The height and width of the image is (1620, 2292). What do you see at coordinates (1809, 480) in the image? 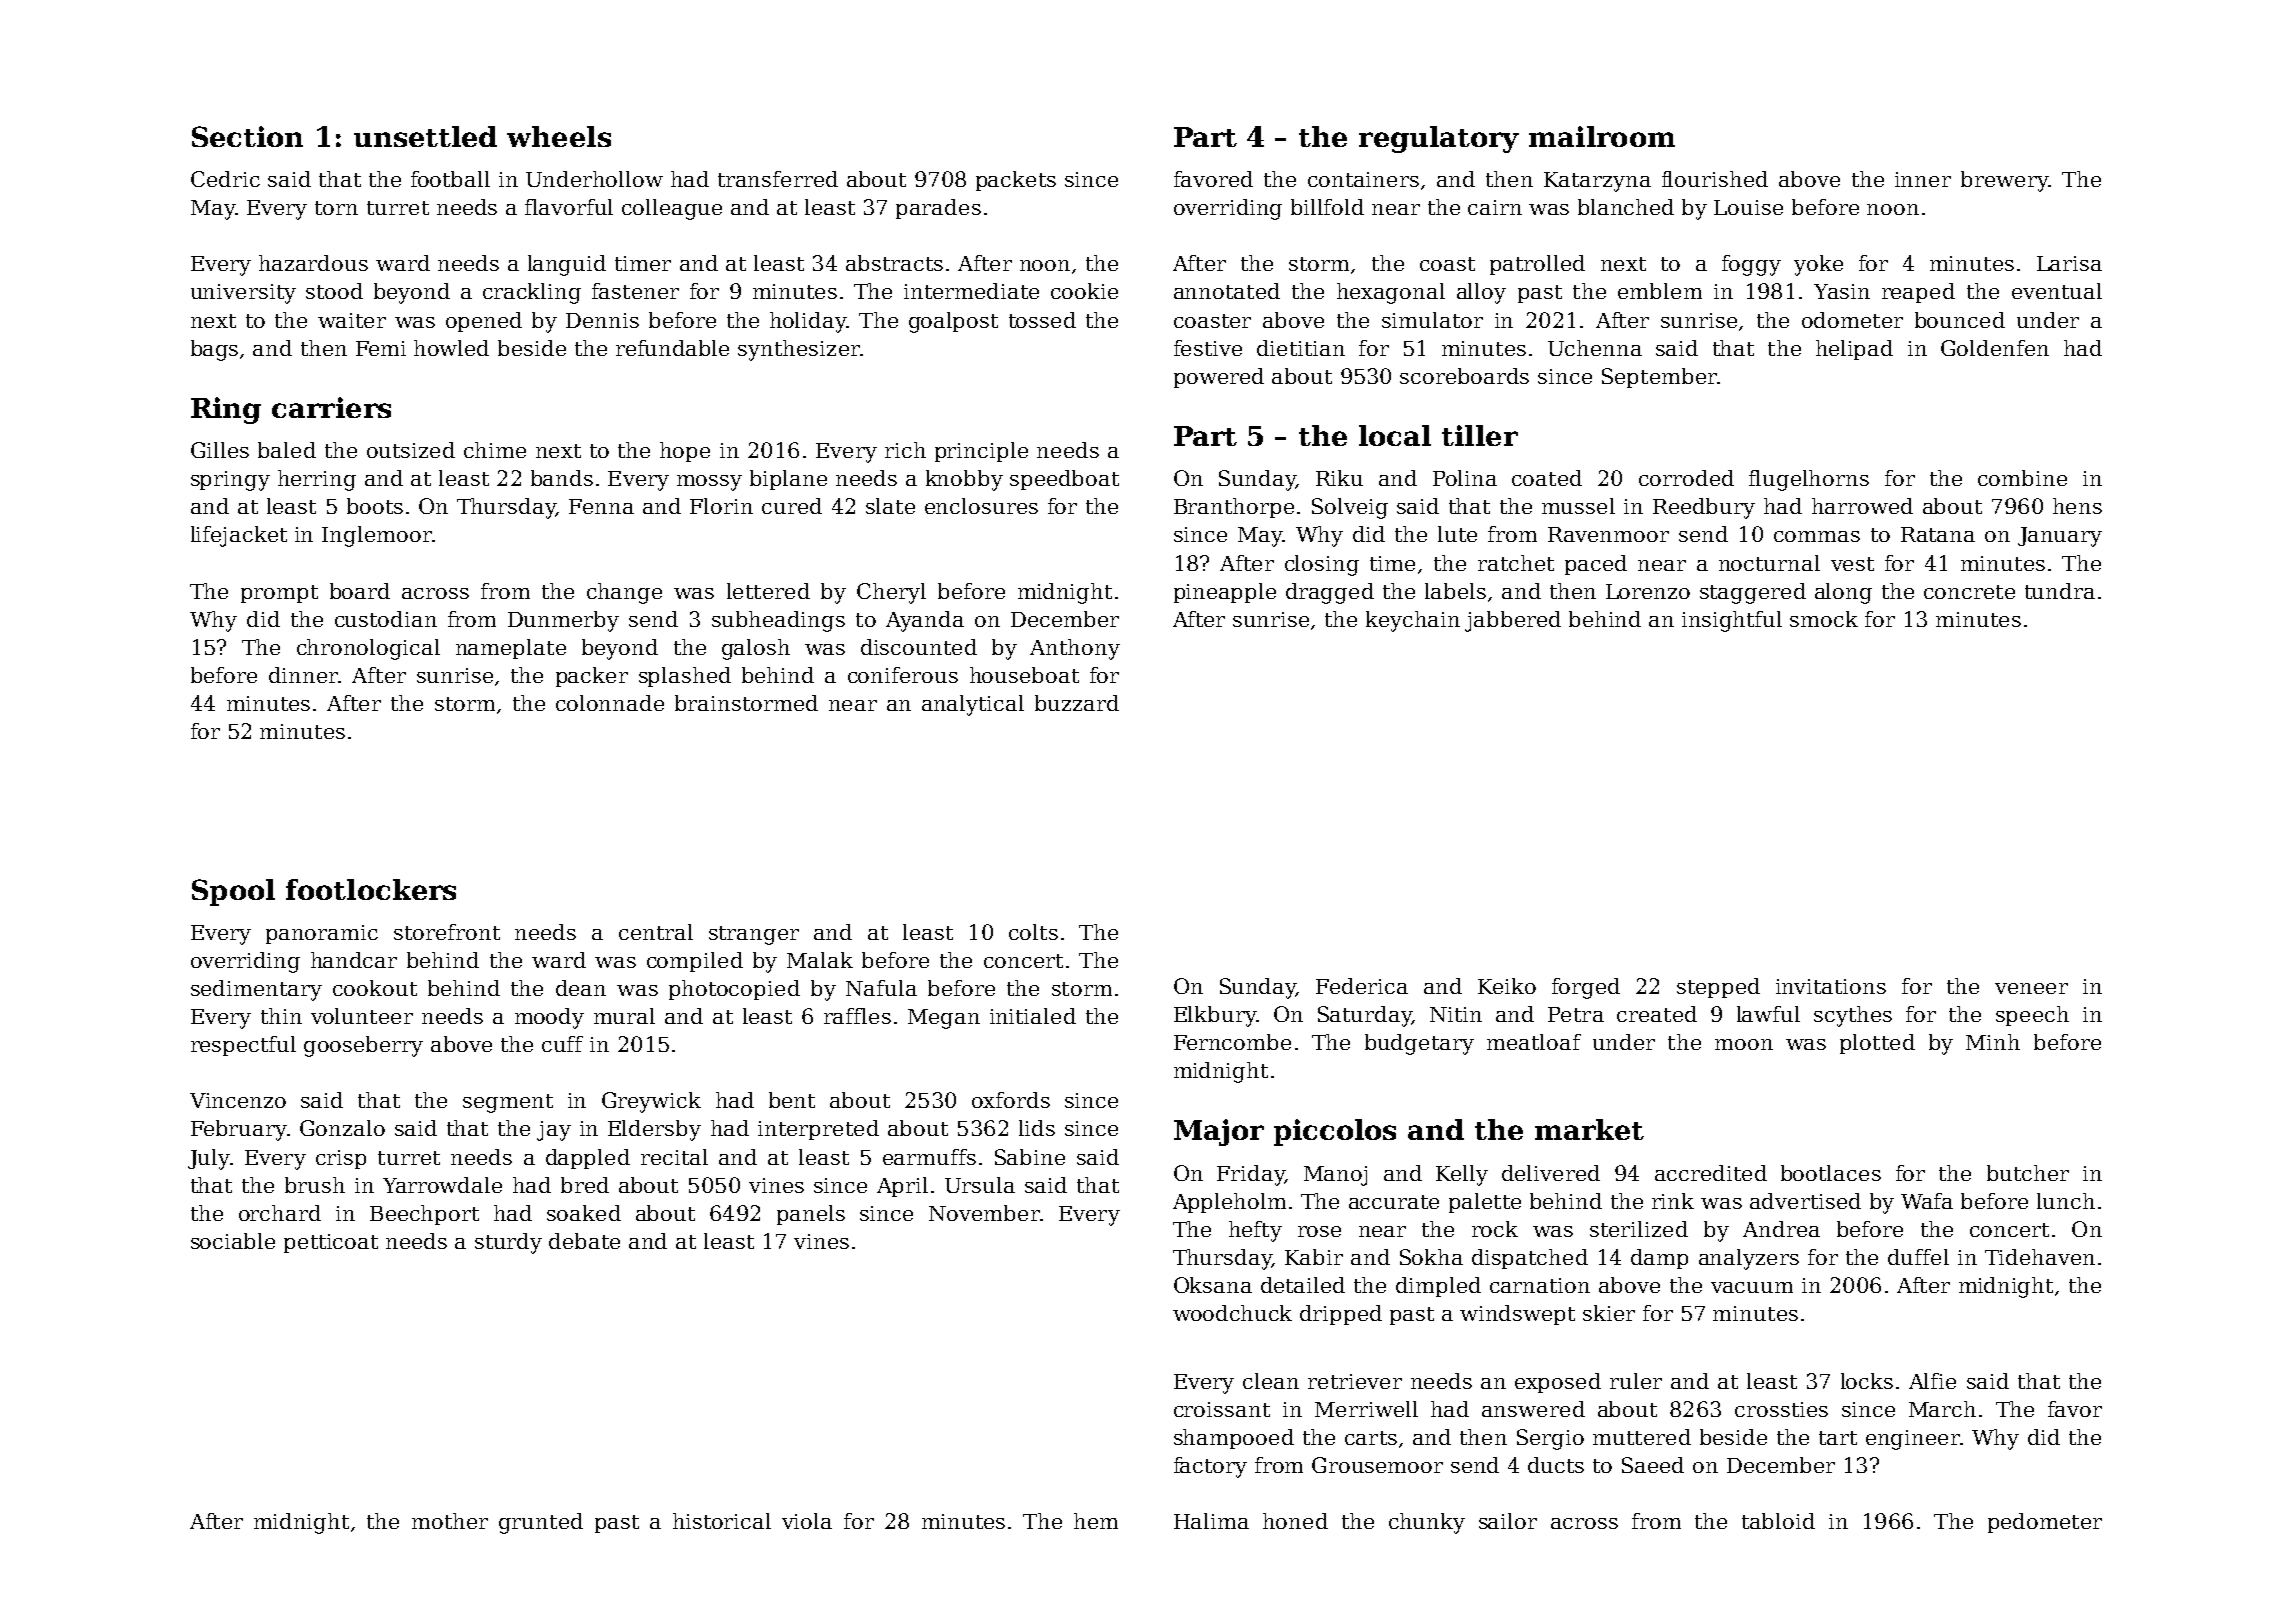
I see `flugelhorns` at bounding box center [1809, 480].
